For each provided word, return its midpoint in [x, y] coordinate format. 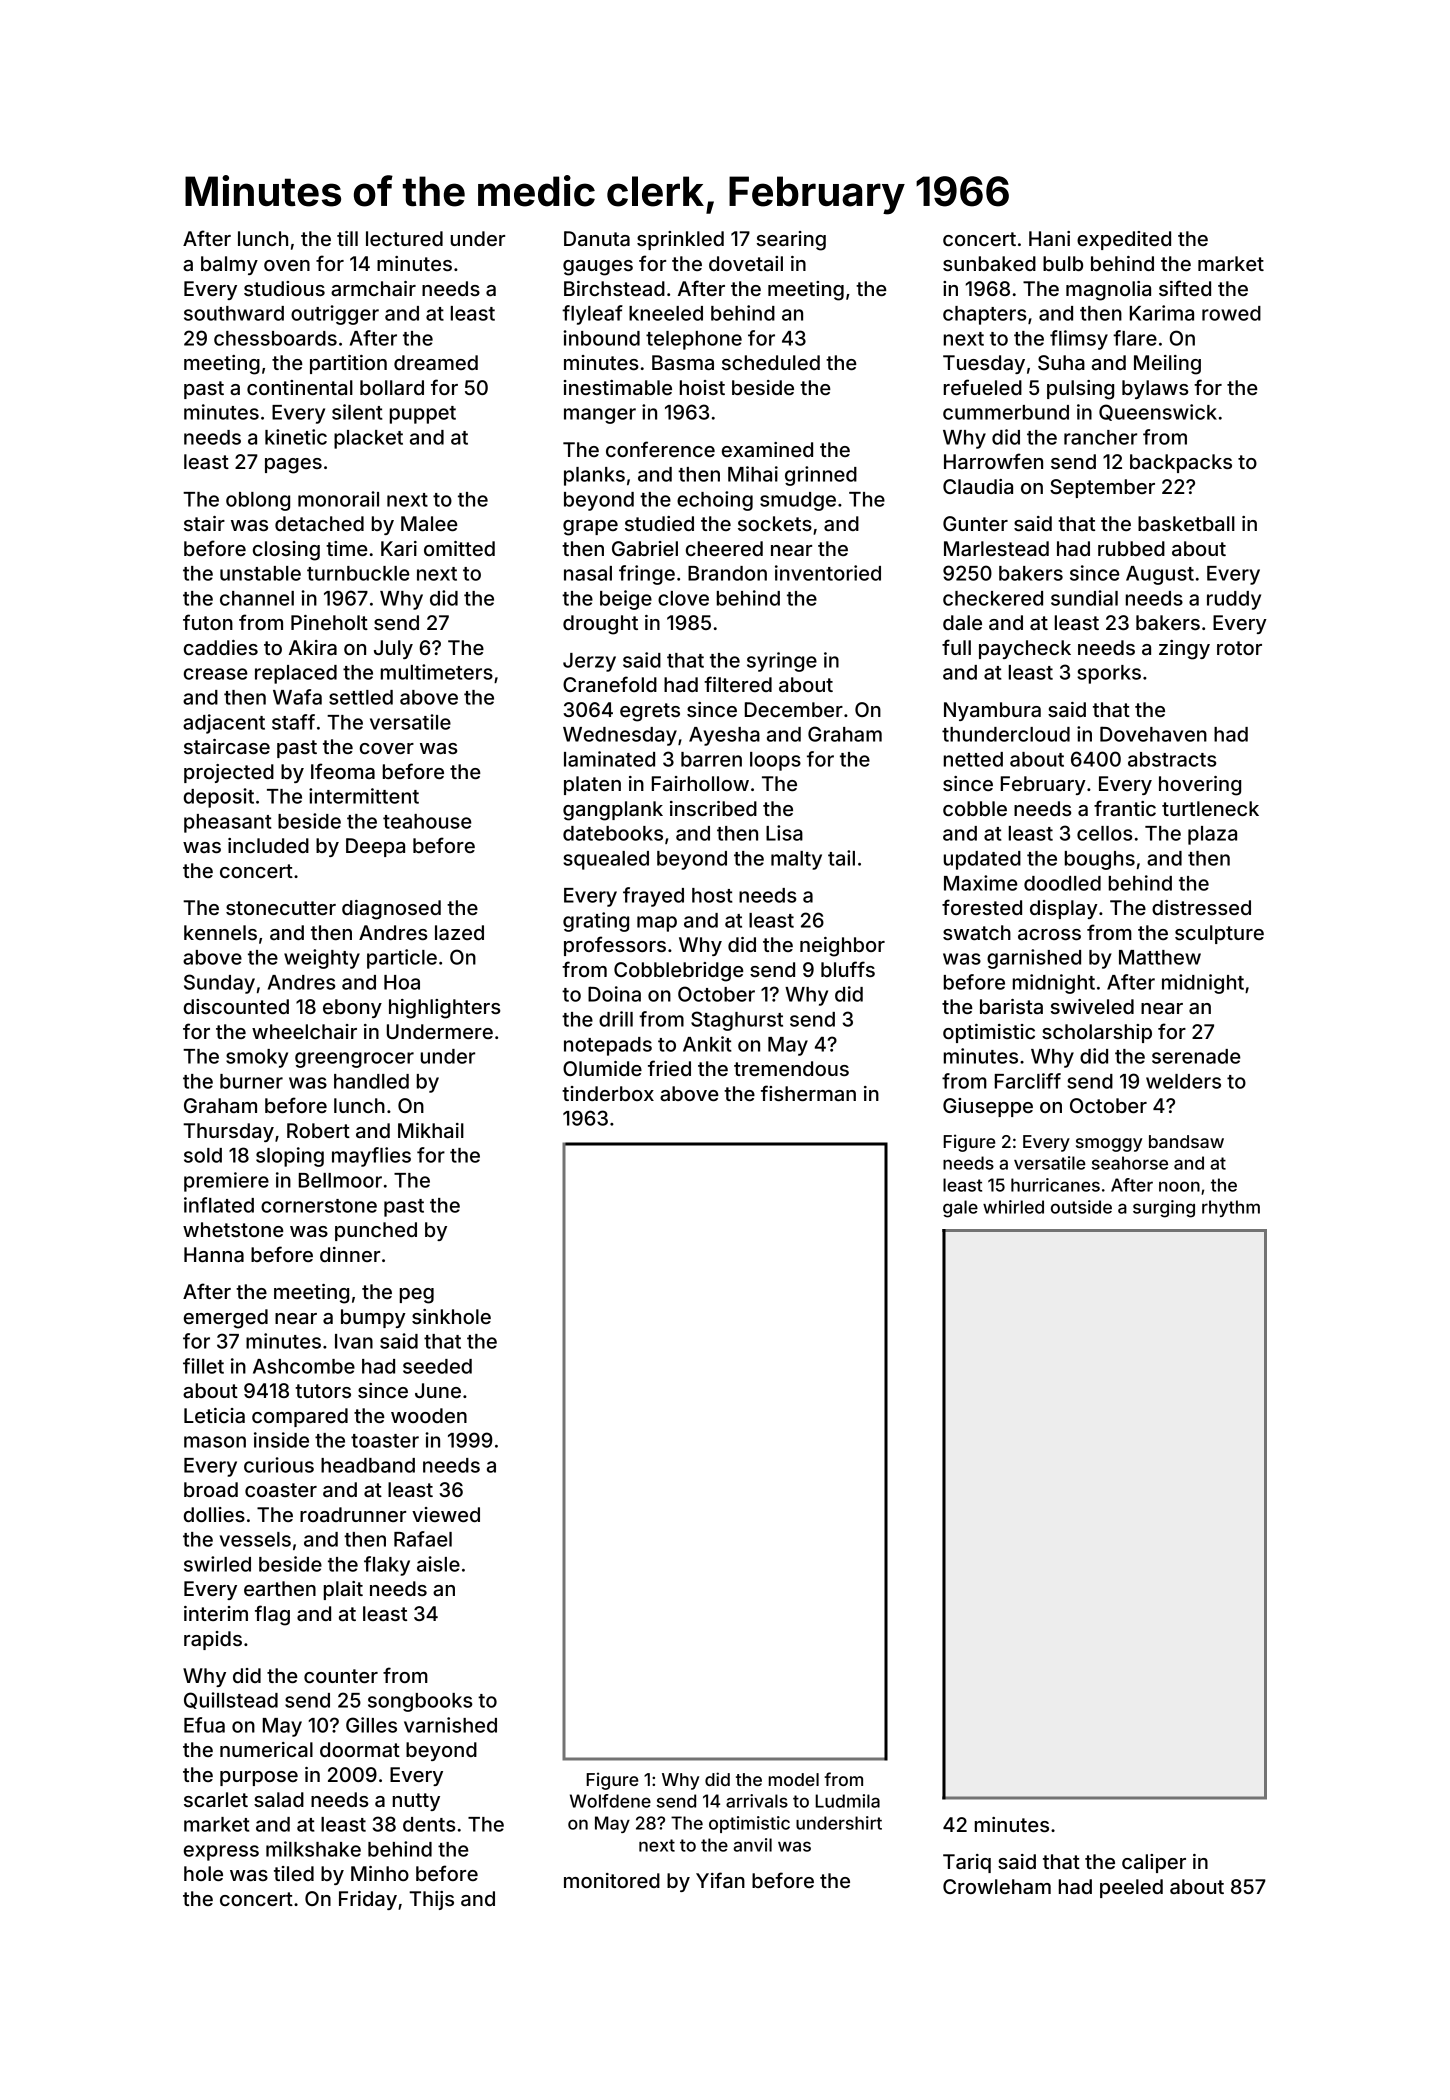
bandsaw [1186, 1141]
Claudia [978, 486]
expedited [1124, 240]
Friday [368, 1900]
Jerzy [589, 662]
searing [791, 241]
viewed [446, 1514]
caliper [1154, 1863]
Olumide [602, 1068]
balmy [229, 265]
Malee [429, 523]
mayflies [371, 1157]
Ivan [354, 1341]
